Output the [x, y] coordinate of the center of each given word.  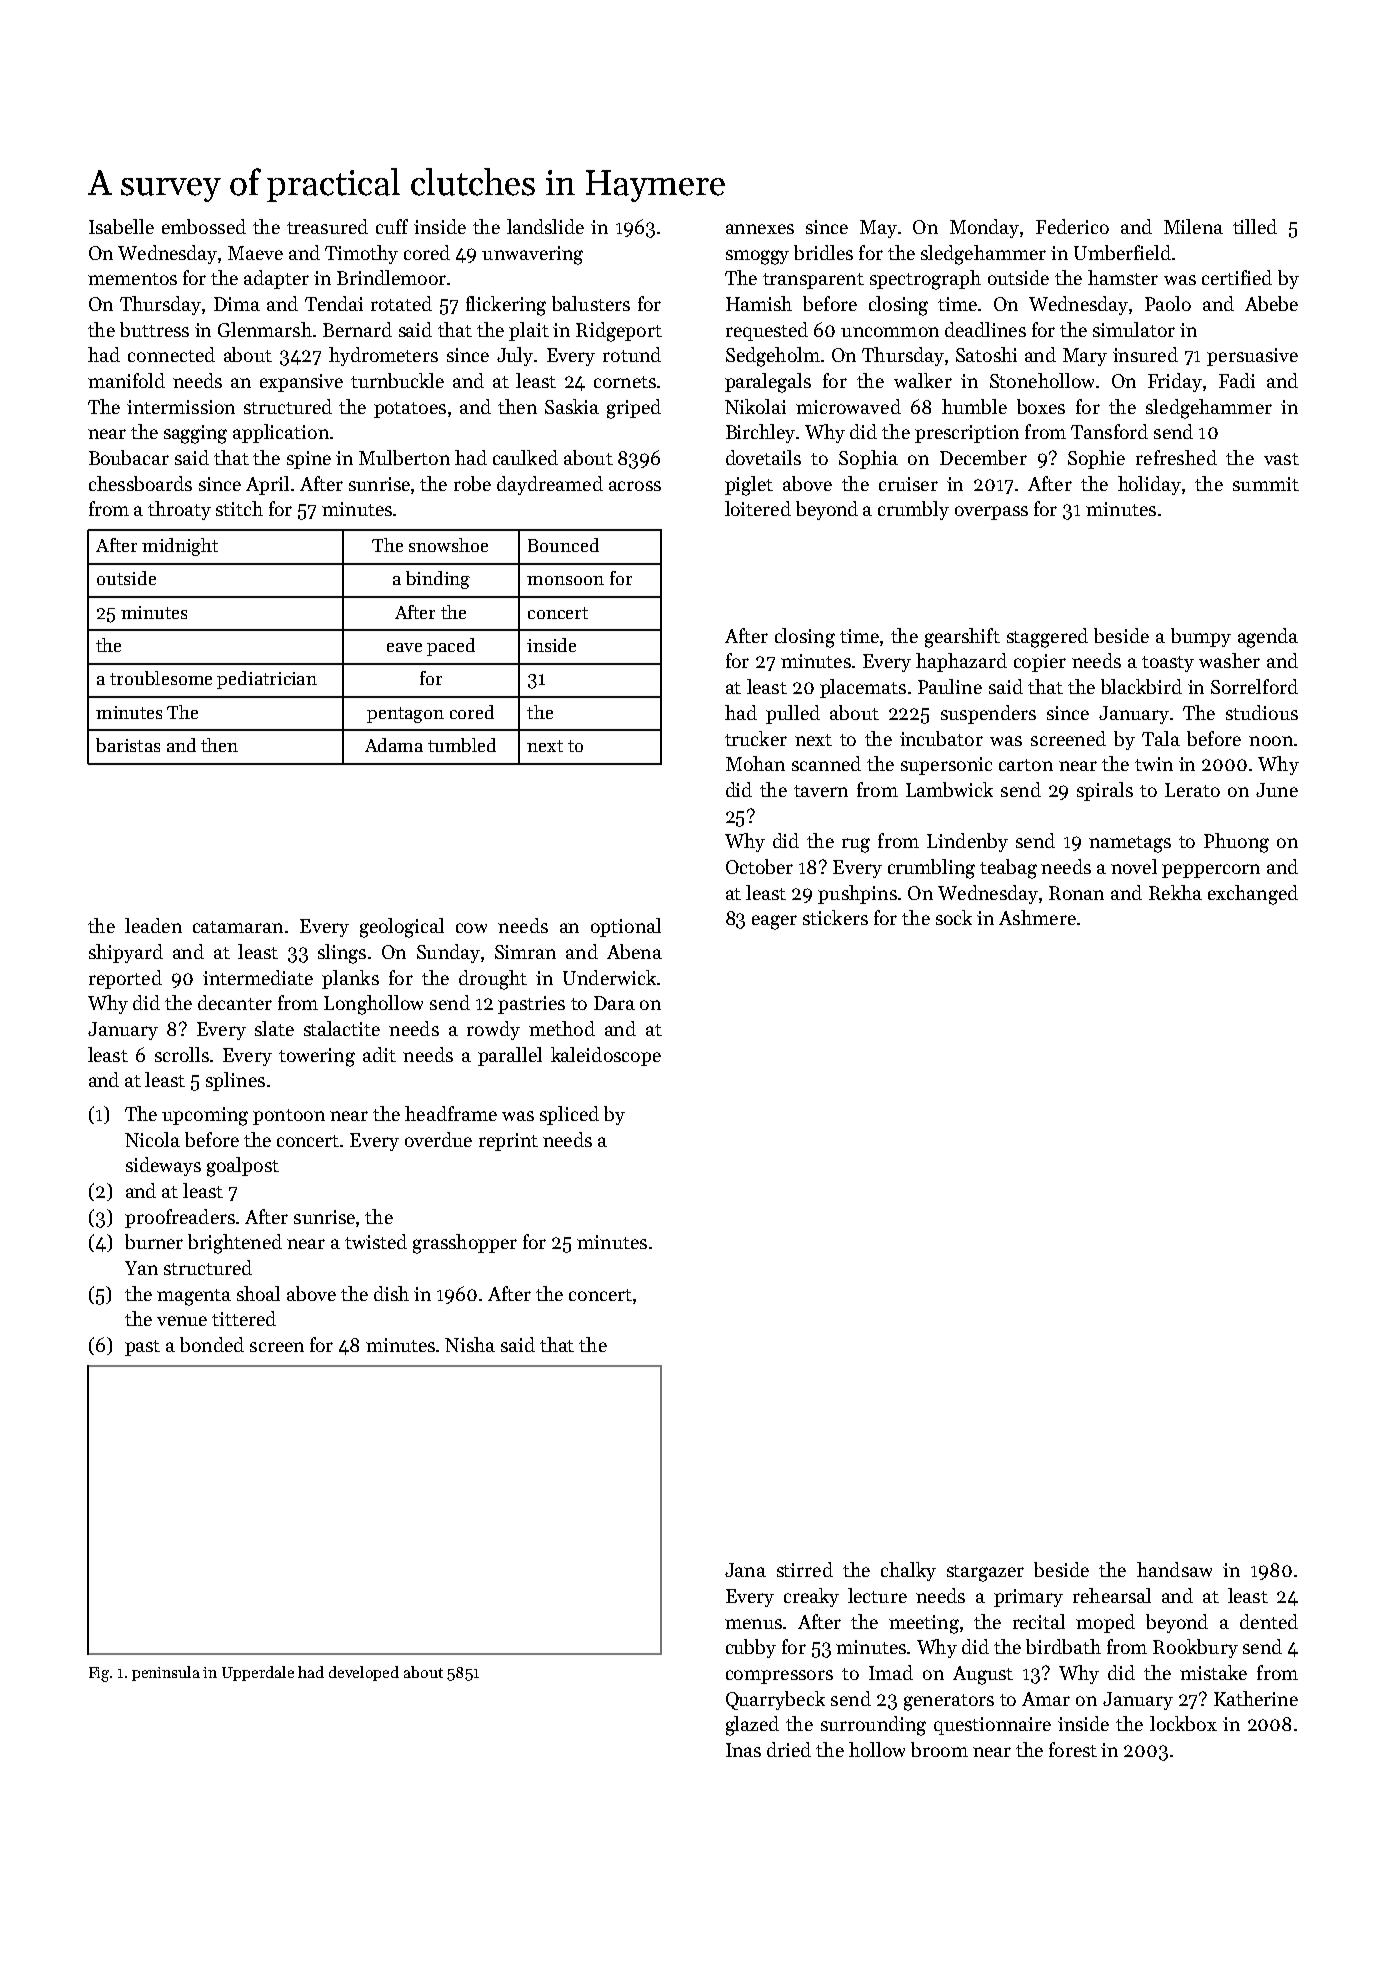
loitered [758, 508]
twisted [376, 1241]
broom [939, 1749]
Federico [1072, 226]
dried [789, 1749]
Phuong [1236, 843]
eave [404, 647]
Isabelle [121, 226]
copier [1040, 663]
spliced [569, 1115]
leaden [153, 925]
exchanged [1253, 895]
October [759, 866]
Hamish [759, 303]
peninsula [166, 1673]
